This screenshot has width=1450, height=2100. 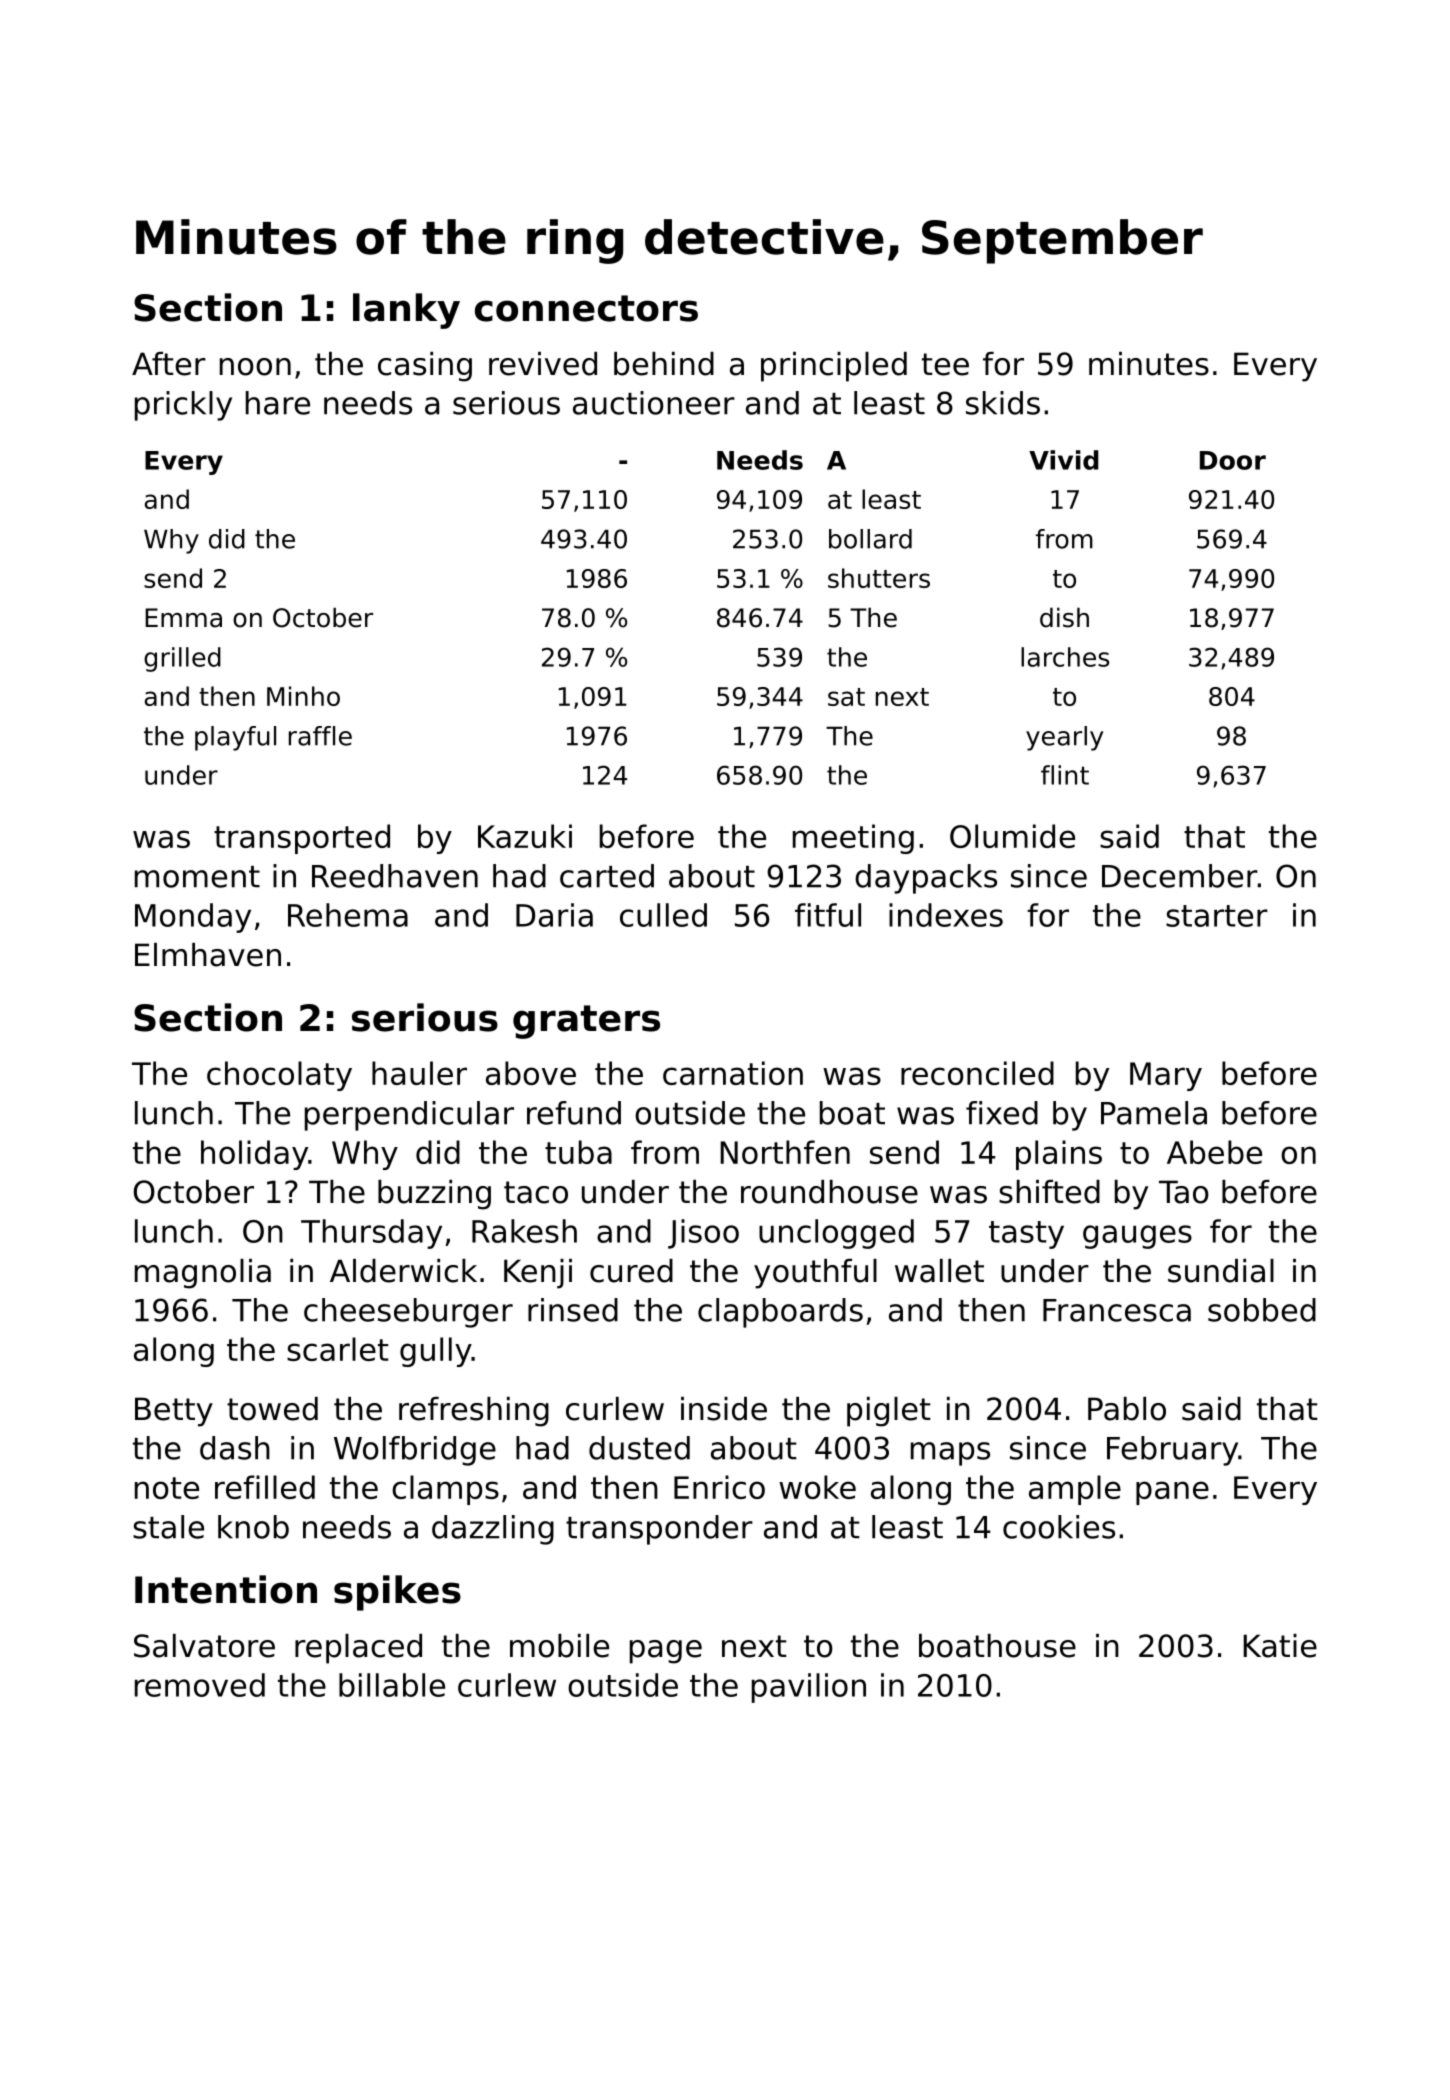 What do you see at coordinates (586, 308) in the screenshot?
I see `connectors` at bounding box center [586, 308].
